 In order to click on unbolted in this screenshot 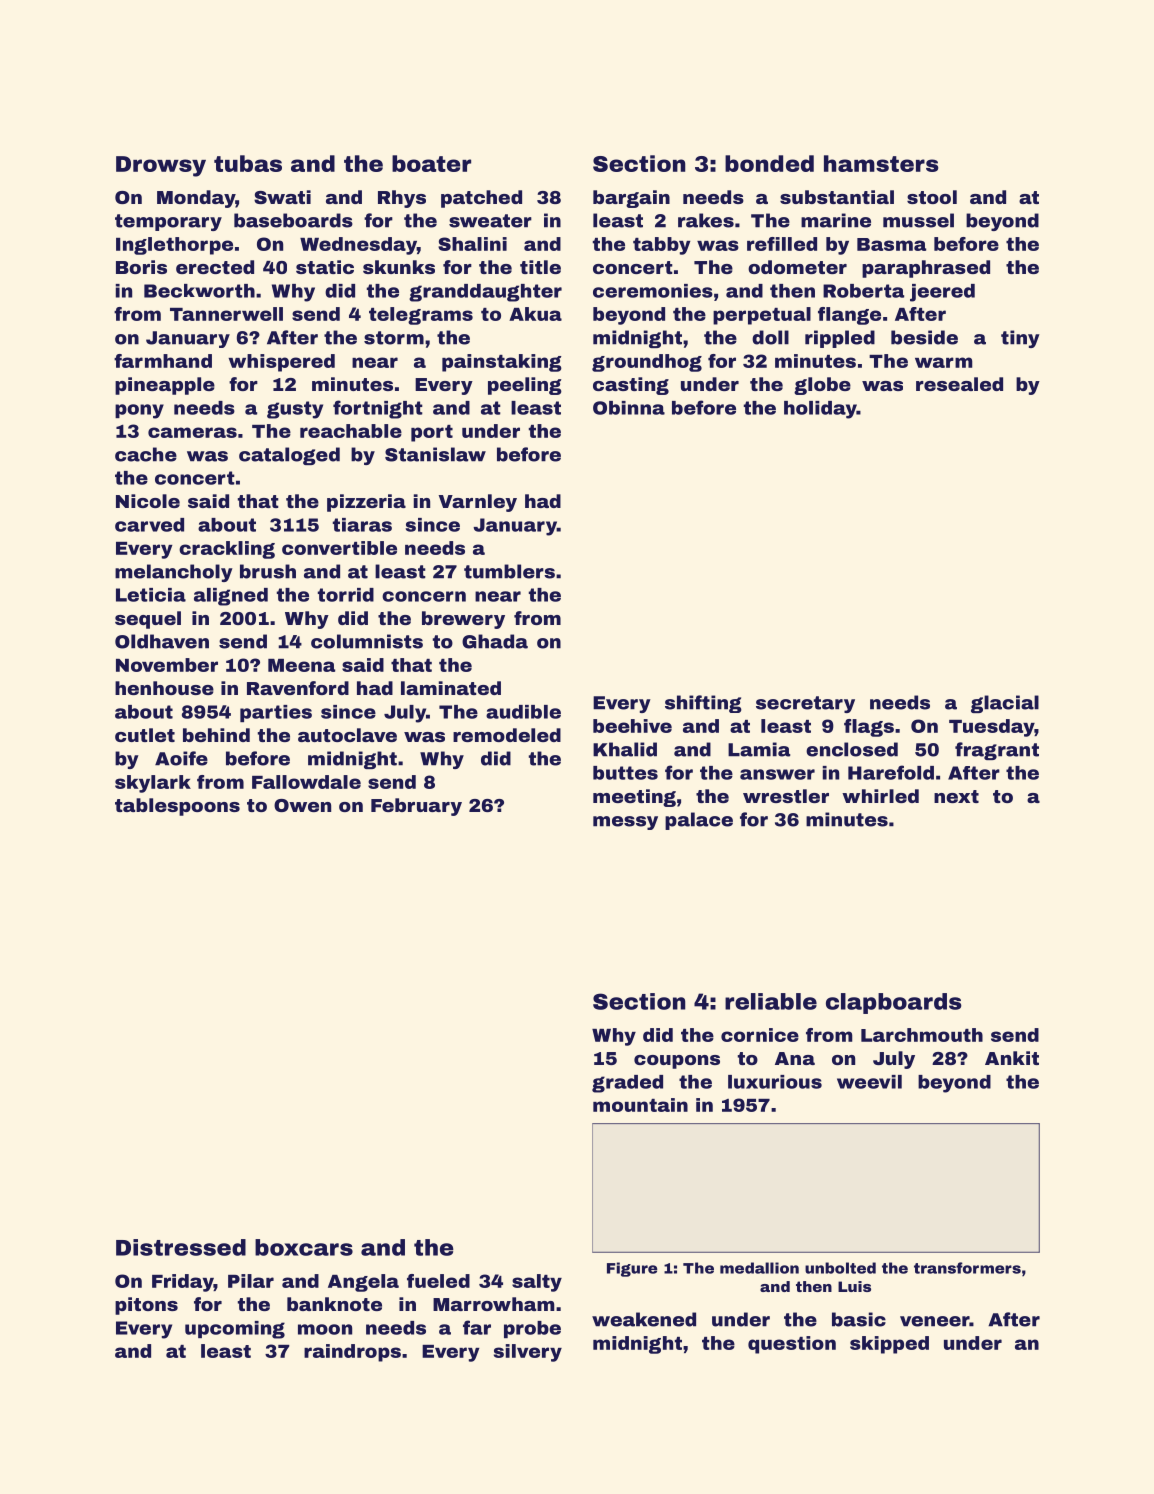, I will do `click(840, 1268)`.
